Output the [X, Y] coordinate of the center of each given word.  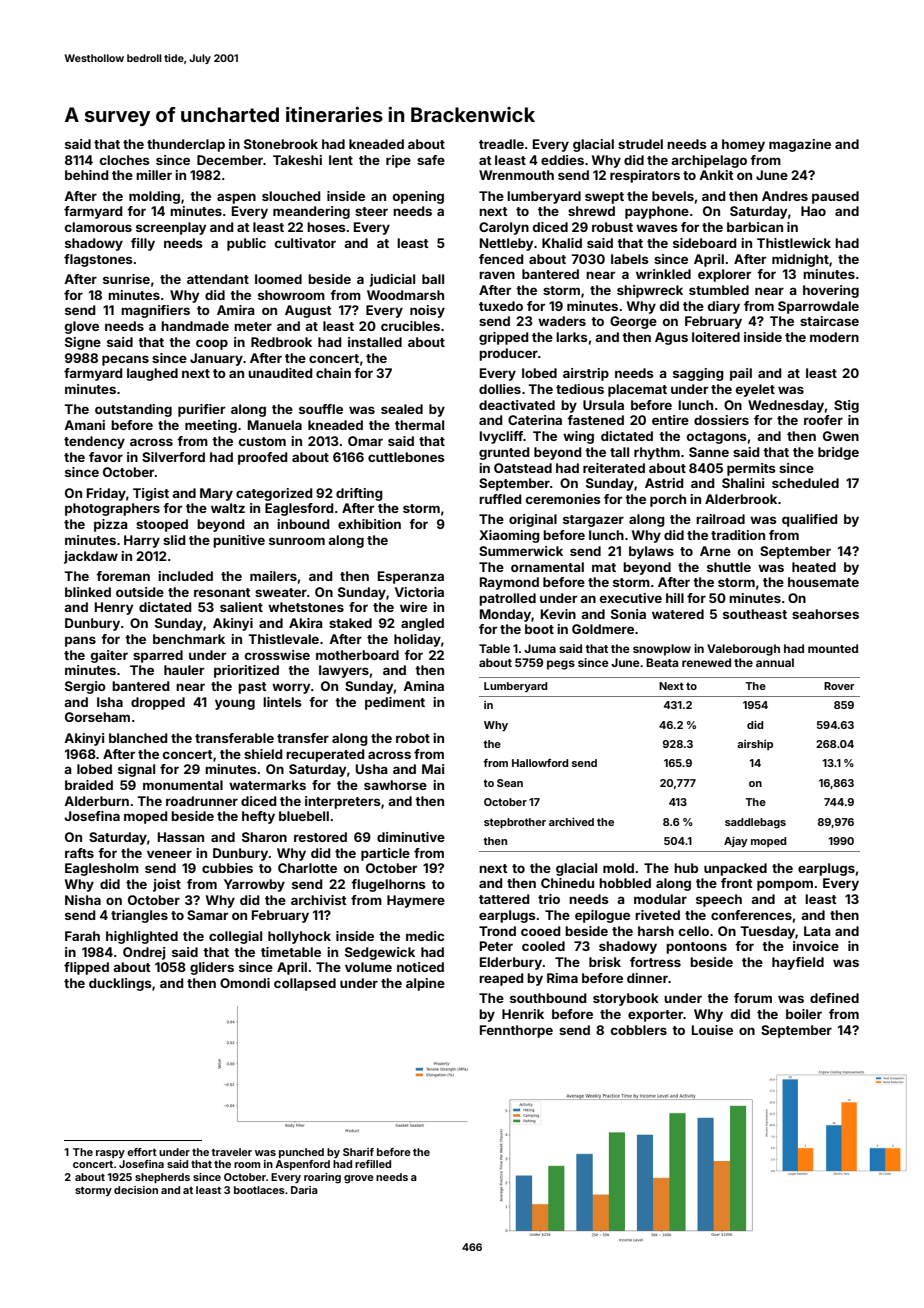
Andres [785, 196]
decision [136, 1190]
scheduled [805, 483]
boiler [804, 1014]
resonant [222, 592]
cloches [125, 160]
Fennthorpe [516, 1031]
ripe [398, 161]
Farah [82, 936]
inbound [303, 524]
